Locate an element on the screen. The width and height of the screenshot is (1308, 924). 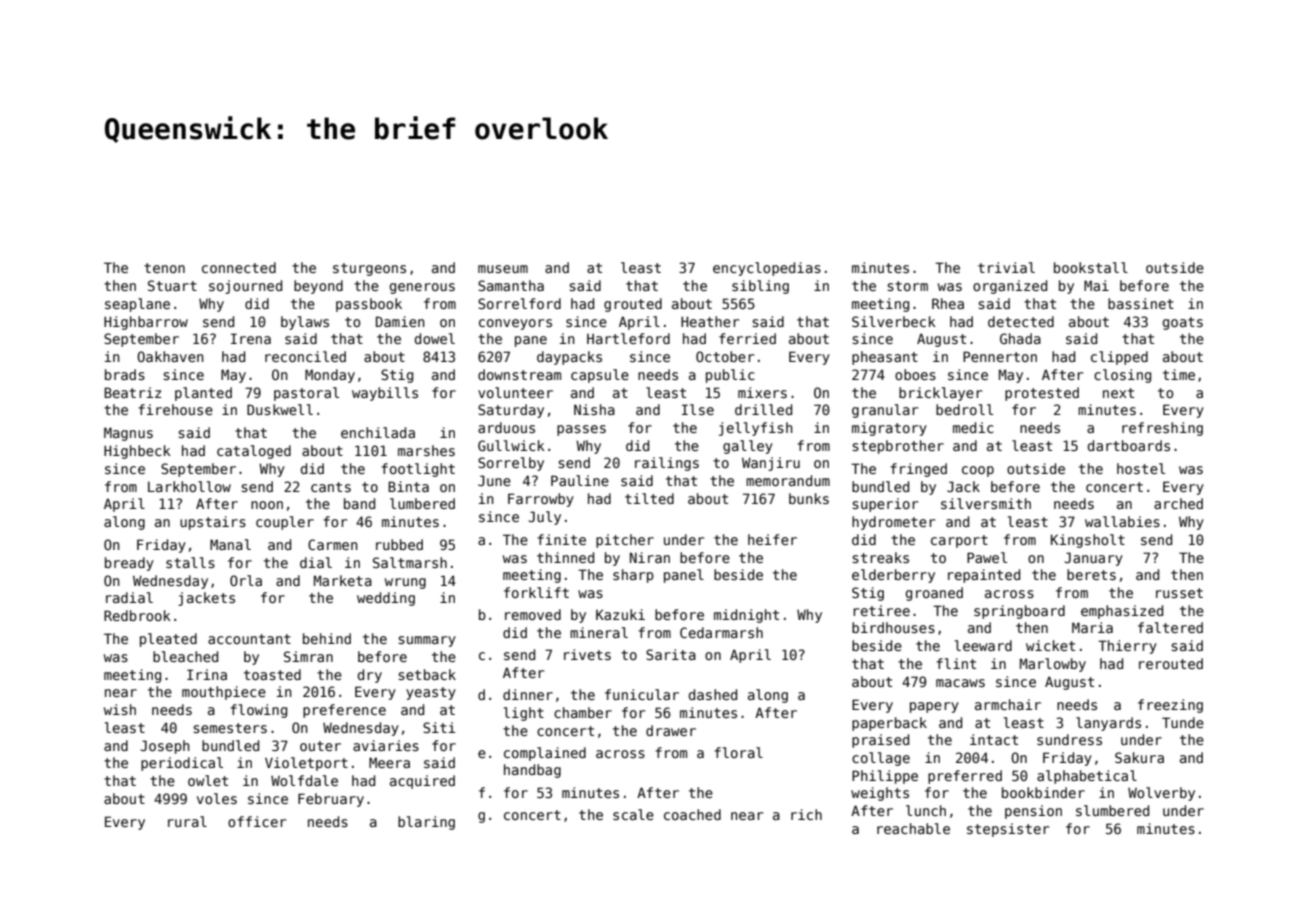
heifer is located at coordinates (772, 539).
